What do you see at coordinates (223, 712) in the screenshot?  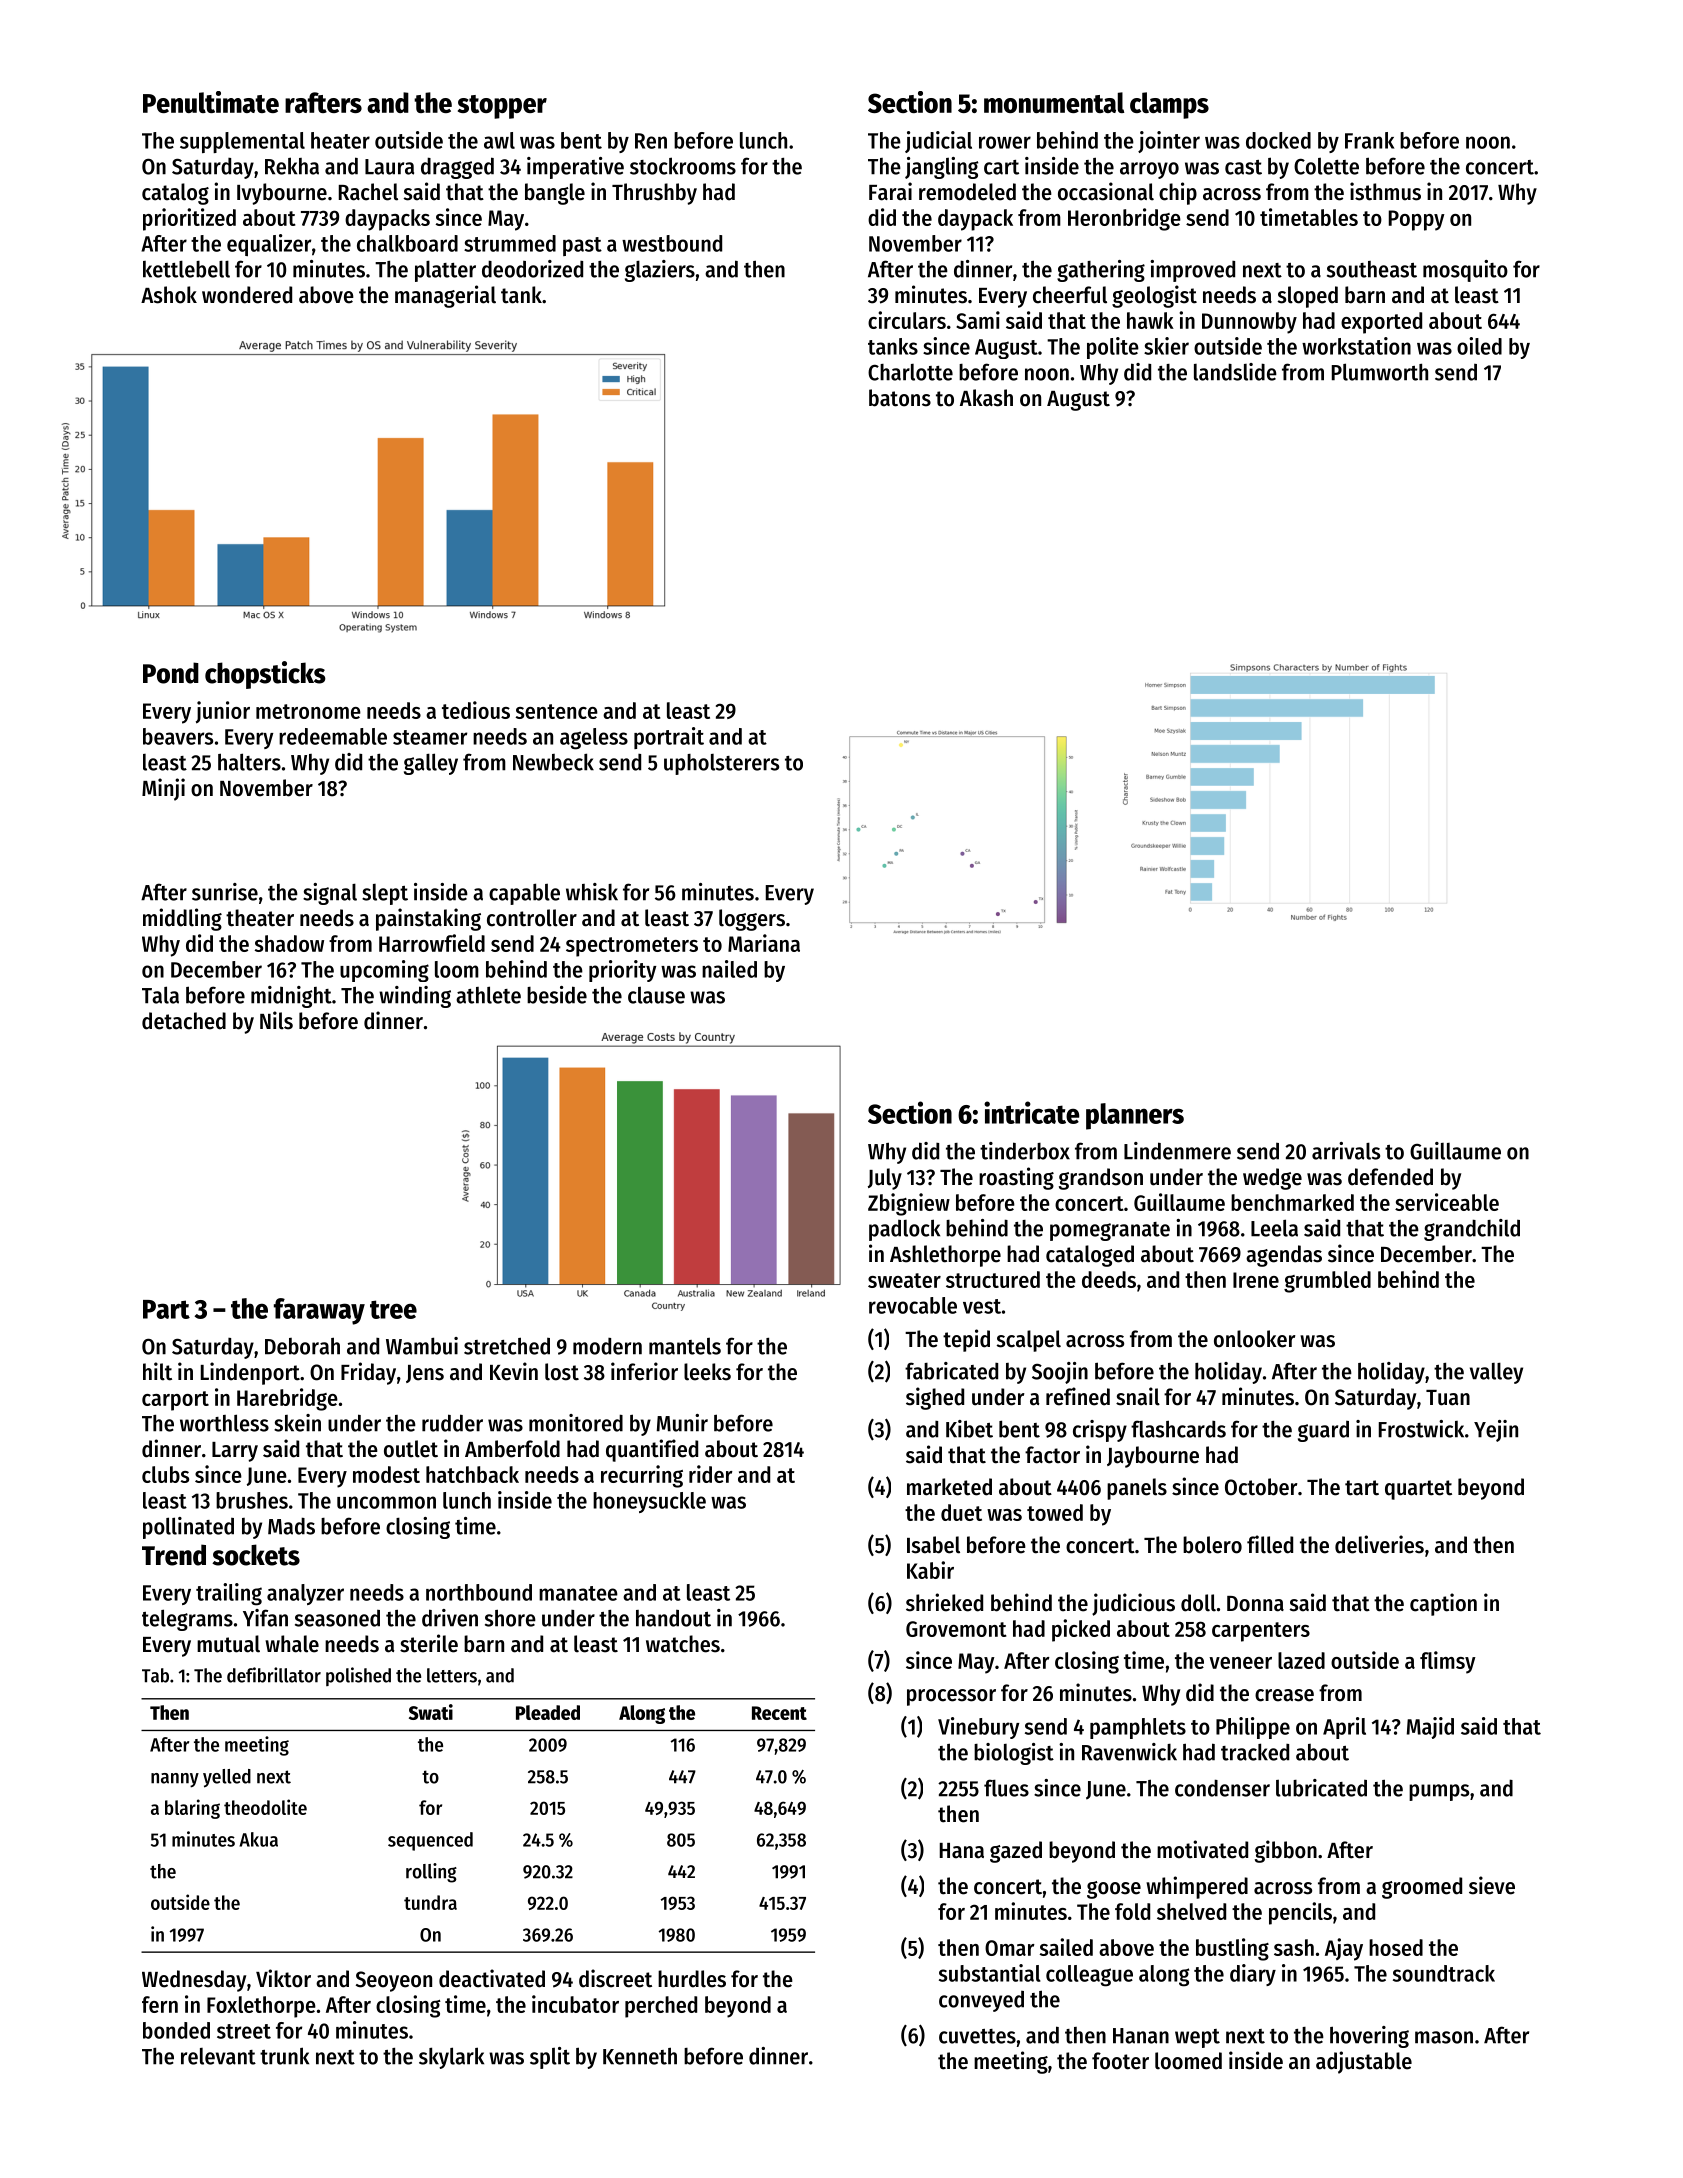 I see `junior` at bounding box center [223, 712].
